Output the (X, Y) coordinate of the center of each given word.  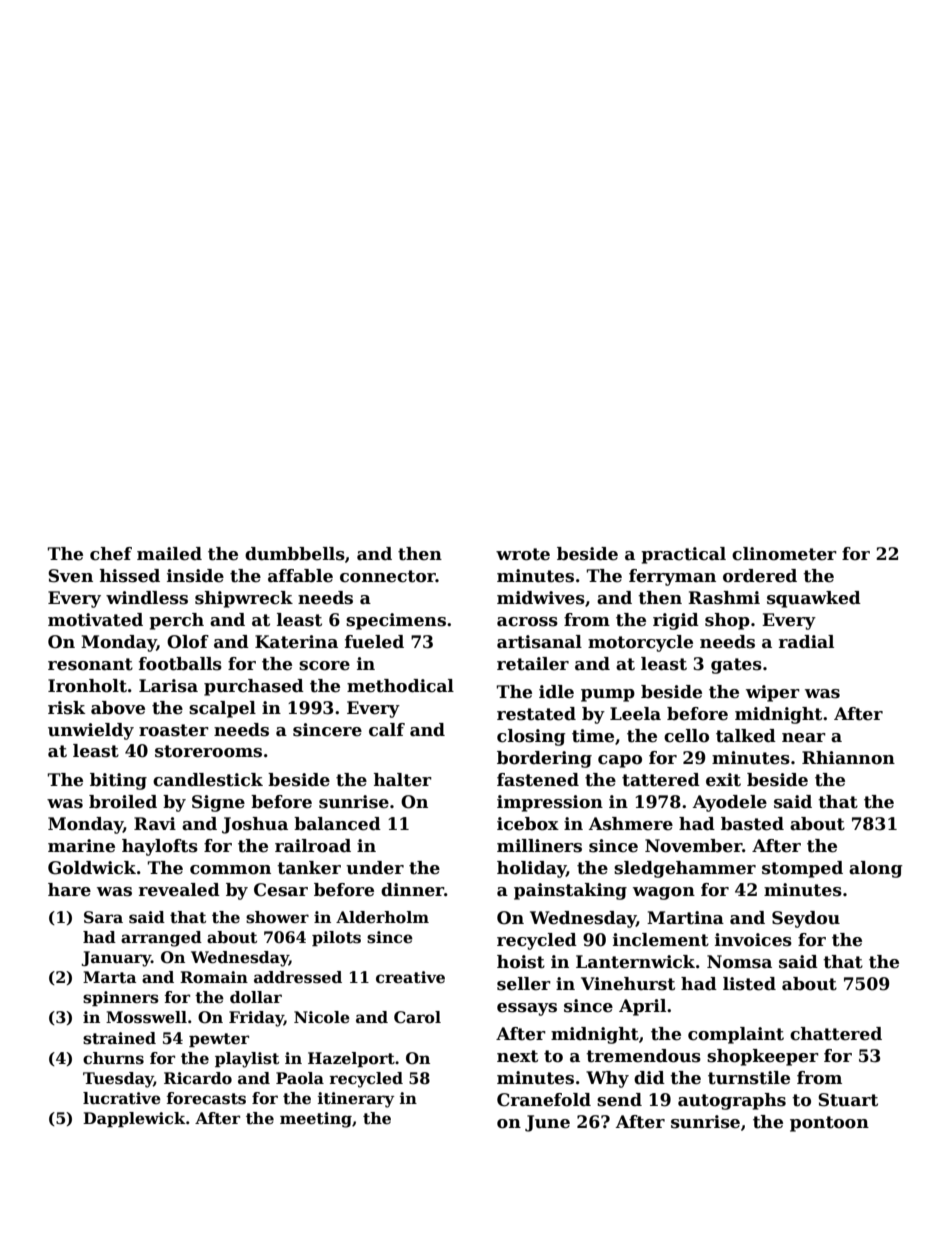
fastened (538, 780)
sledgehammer (685, 869)
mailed (169, 554)
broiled (123, 802)
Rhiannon (848, 758)
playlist (247, 1060)
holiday (531, 869)
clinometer (784, 554)
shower (277, 917)
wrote (523, 554)
